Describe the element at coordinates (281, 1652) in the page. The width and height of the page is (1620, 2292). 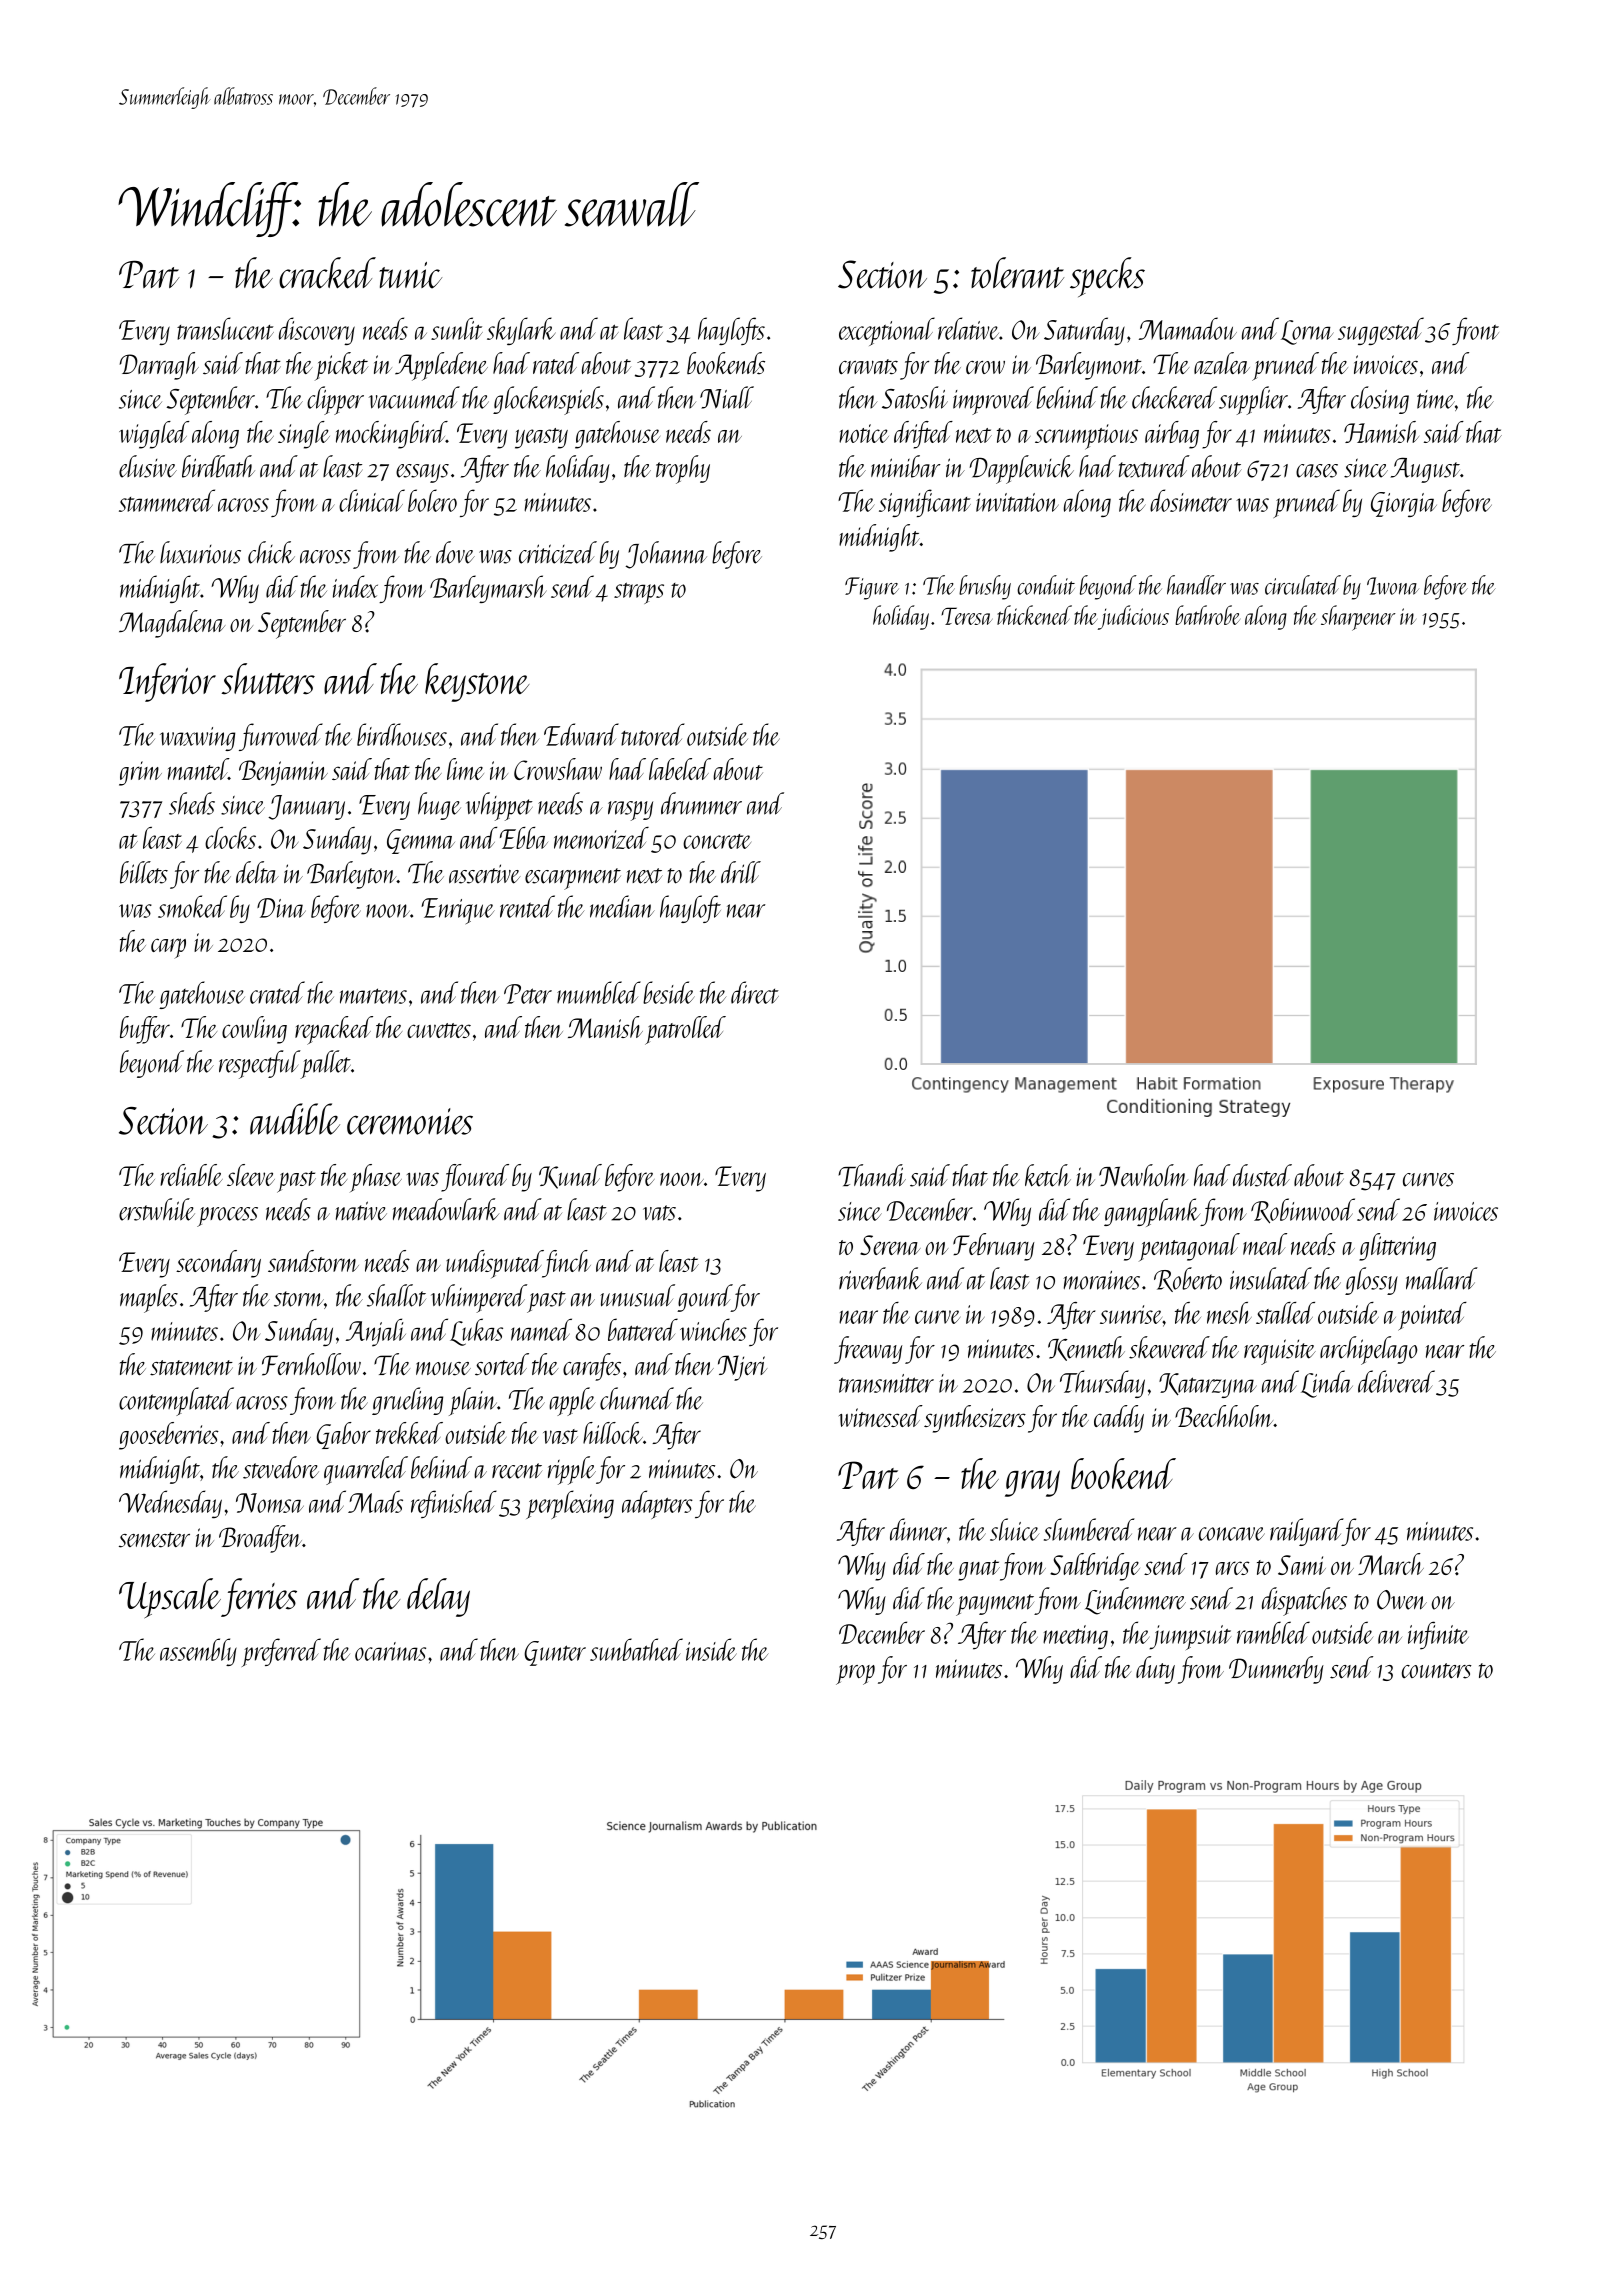
I see `preferred` at that location.
